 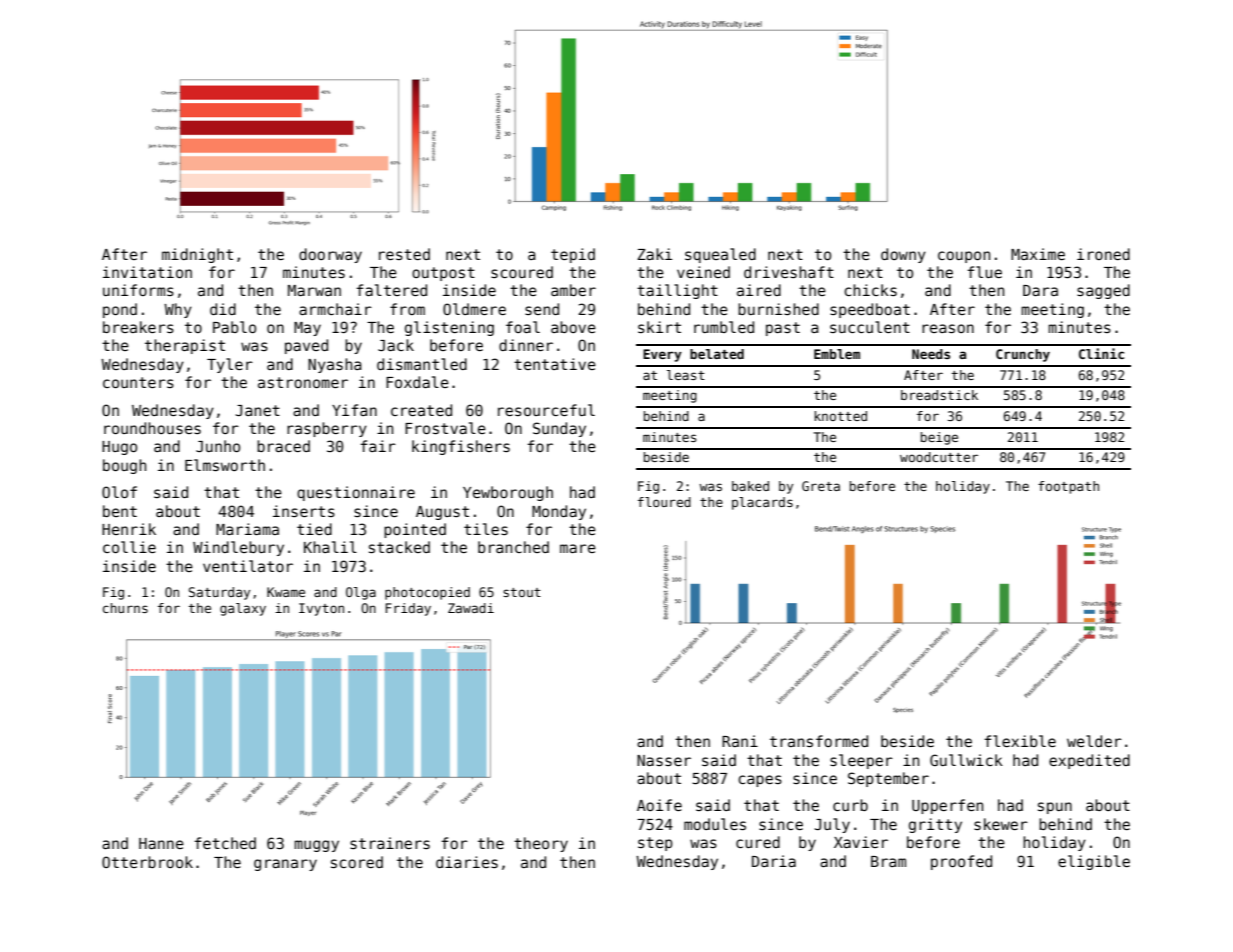 I want to click on Ivyton, so click(x=321, y=609).
